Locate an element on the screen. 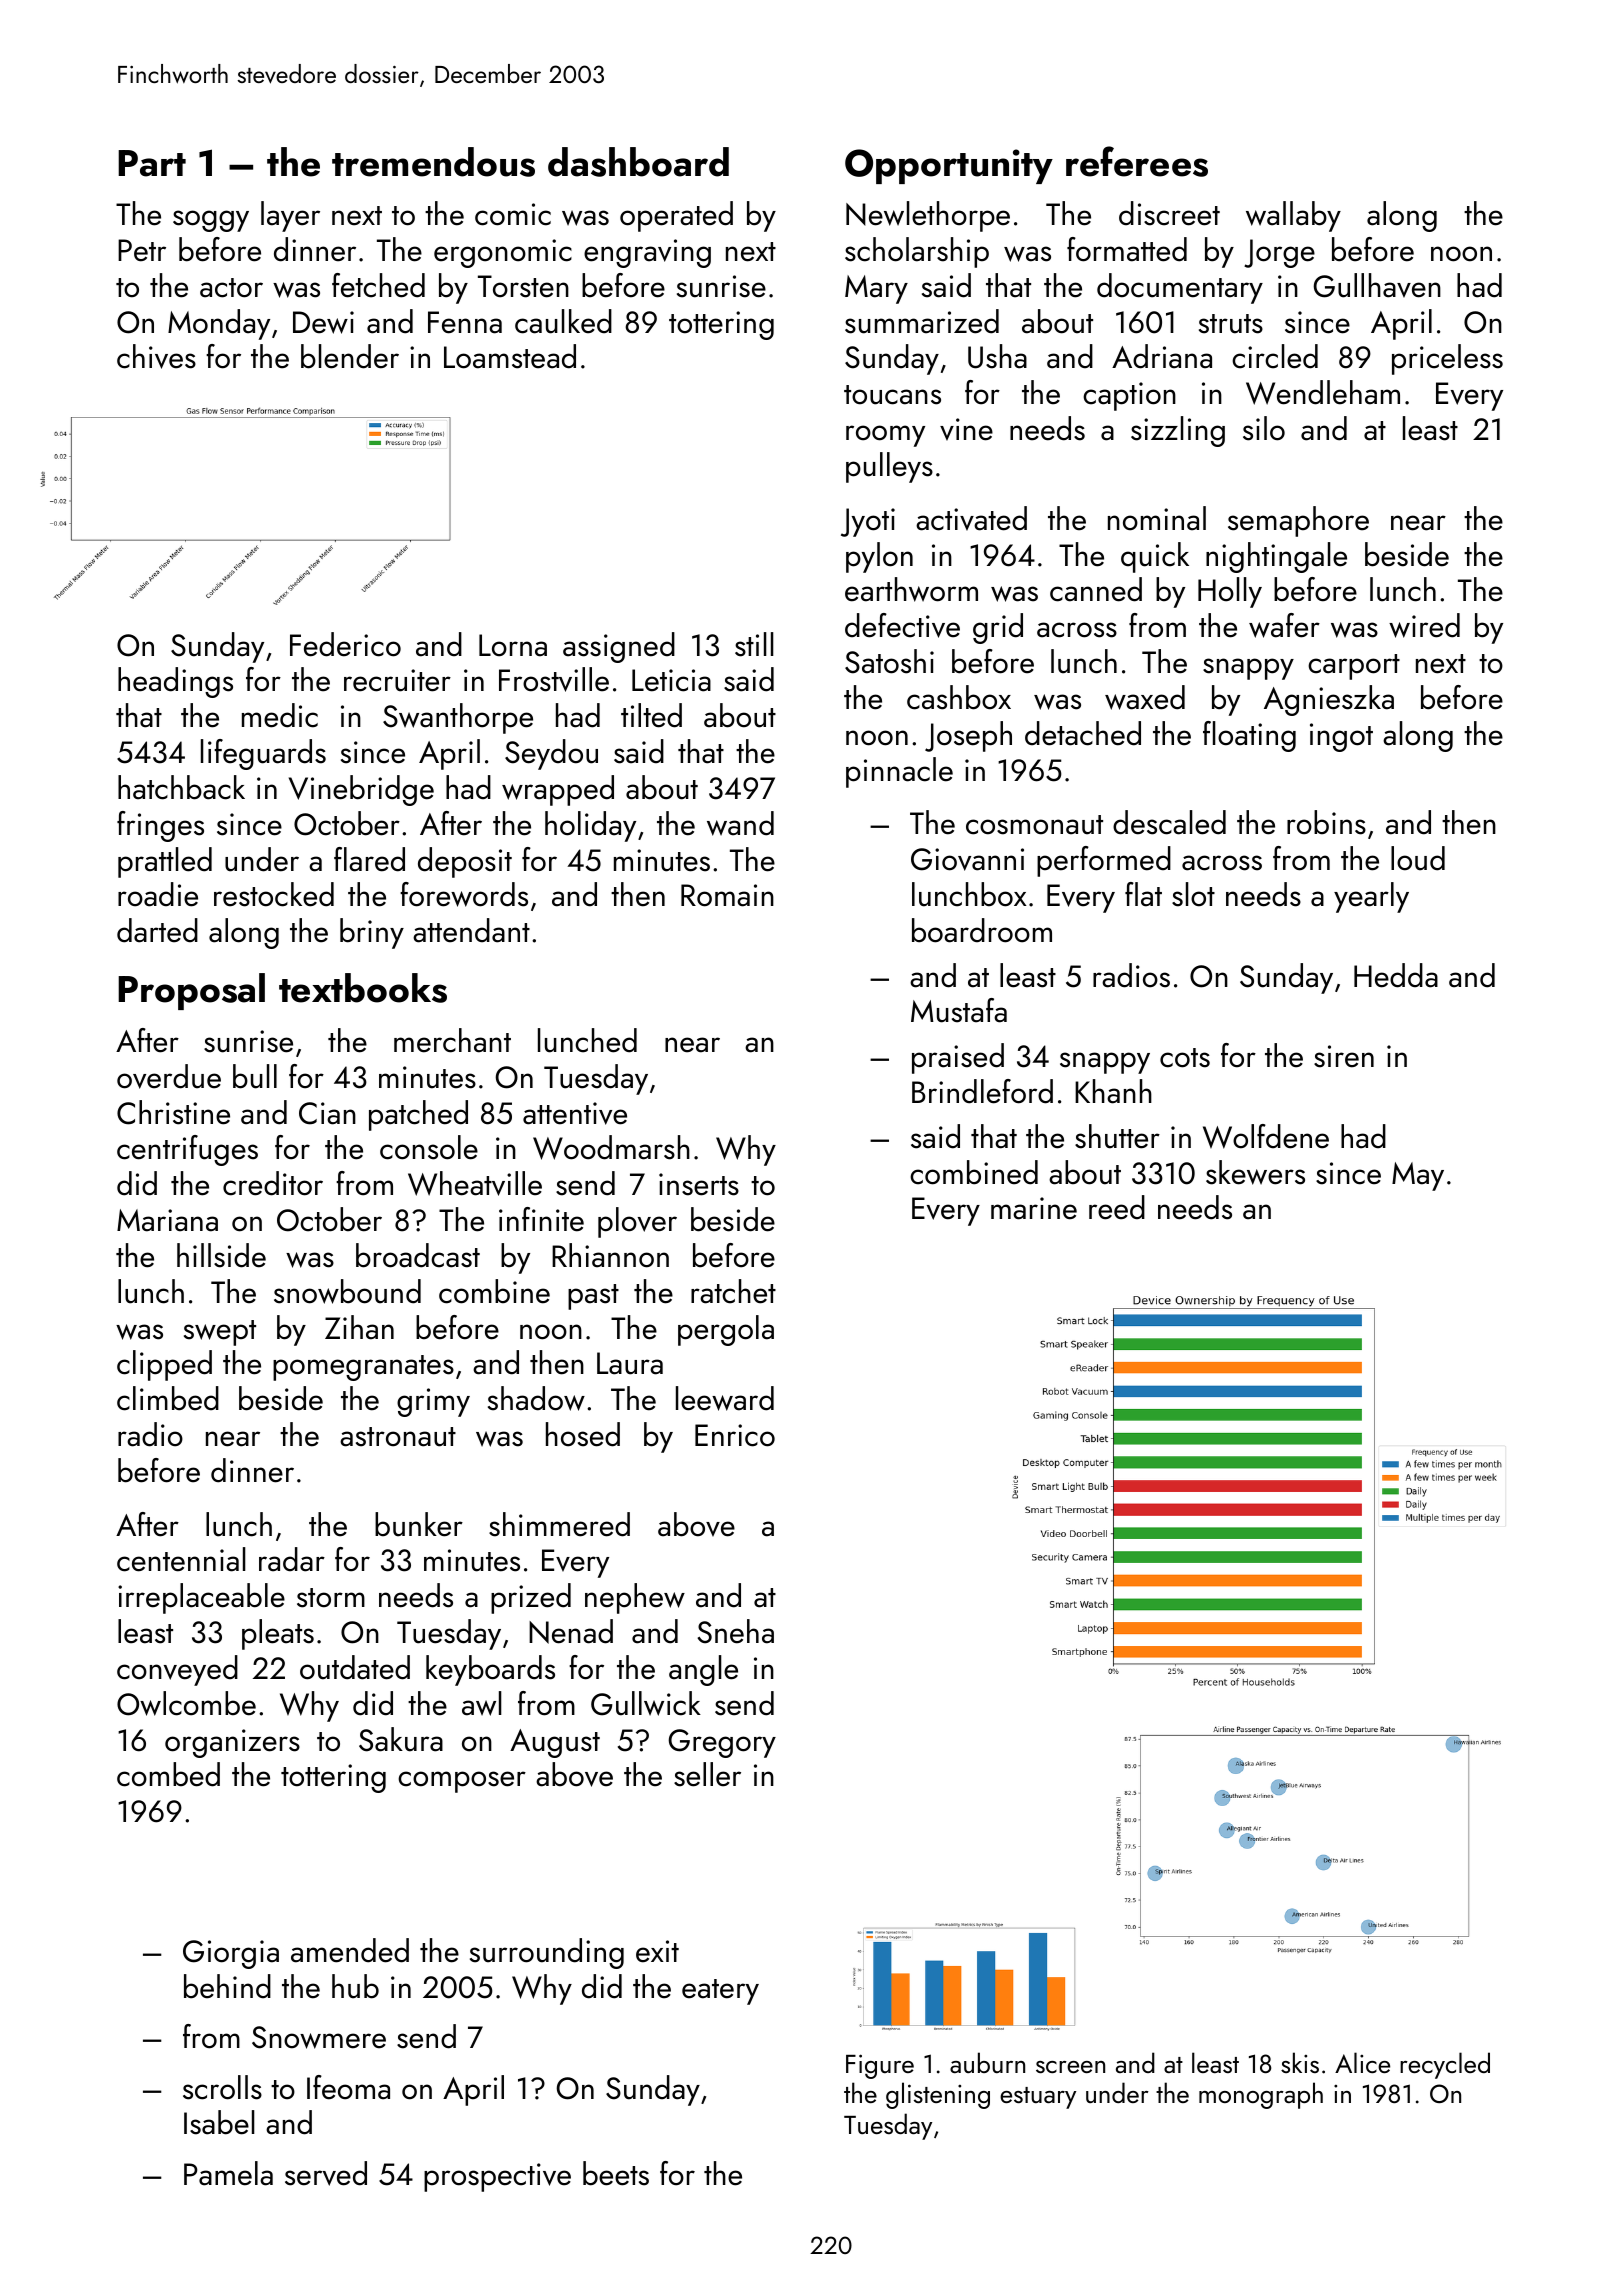 The width and height of the screenshot is (1620, 2292). swept is located at coordinates (220, 1333).
